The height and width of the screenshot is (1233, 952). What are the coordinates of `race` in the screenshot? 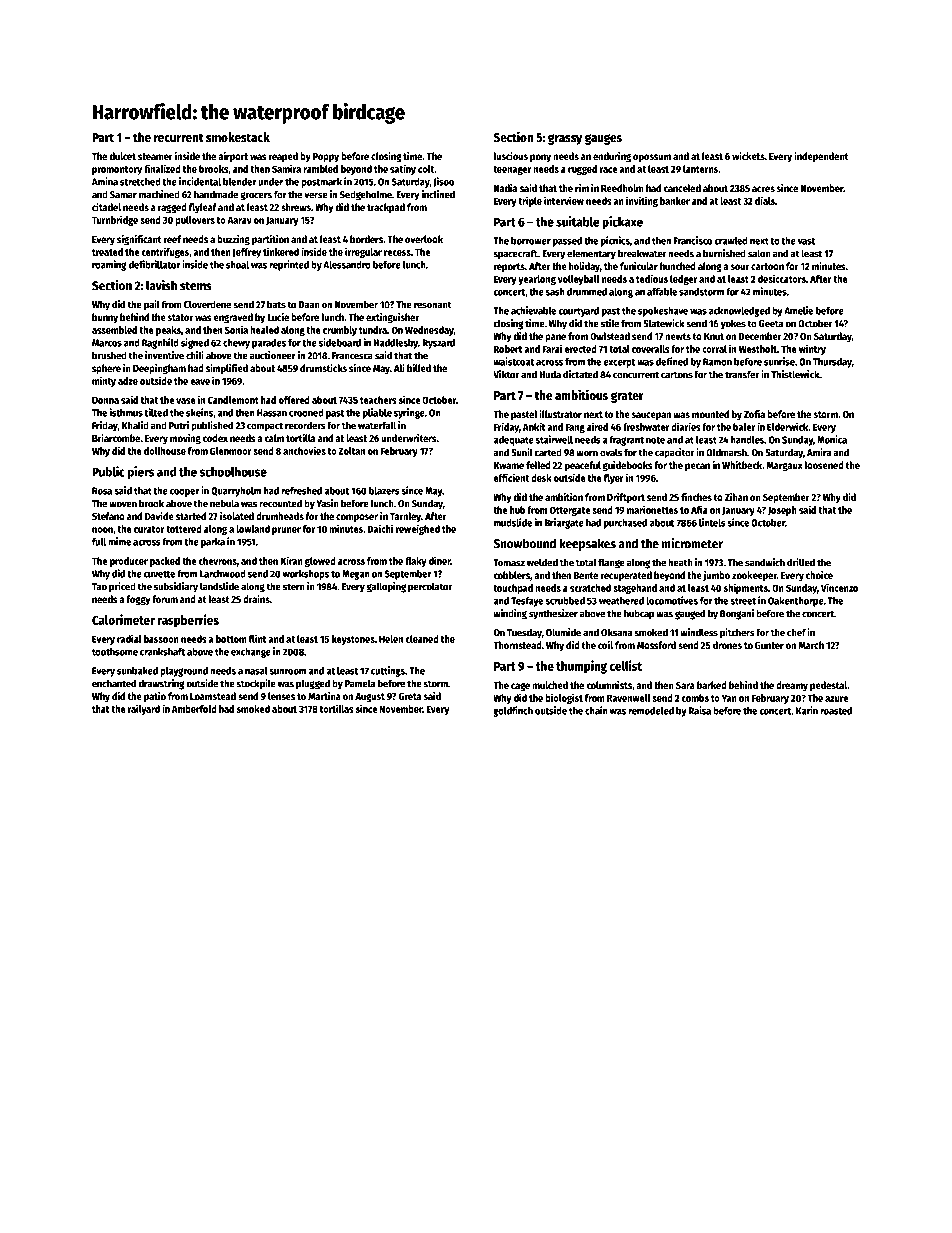 It's located at (608, 170).
